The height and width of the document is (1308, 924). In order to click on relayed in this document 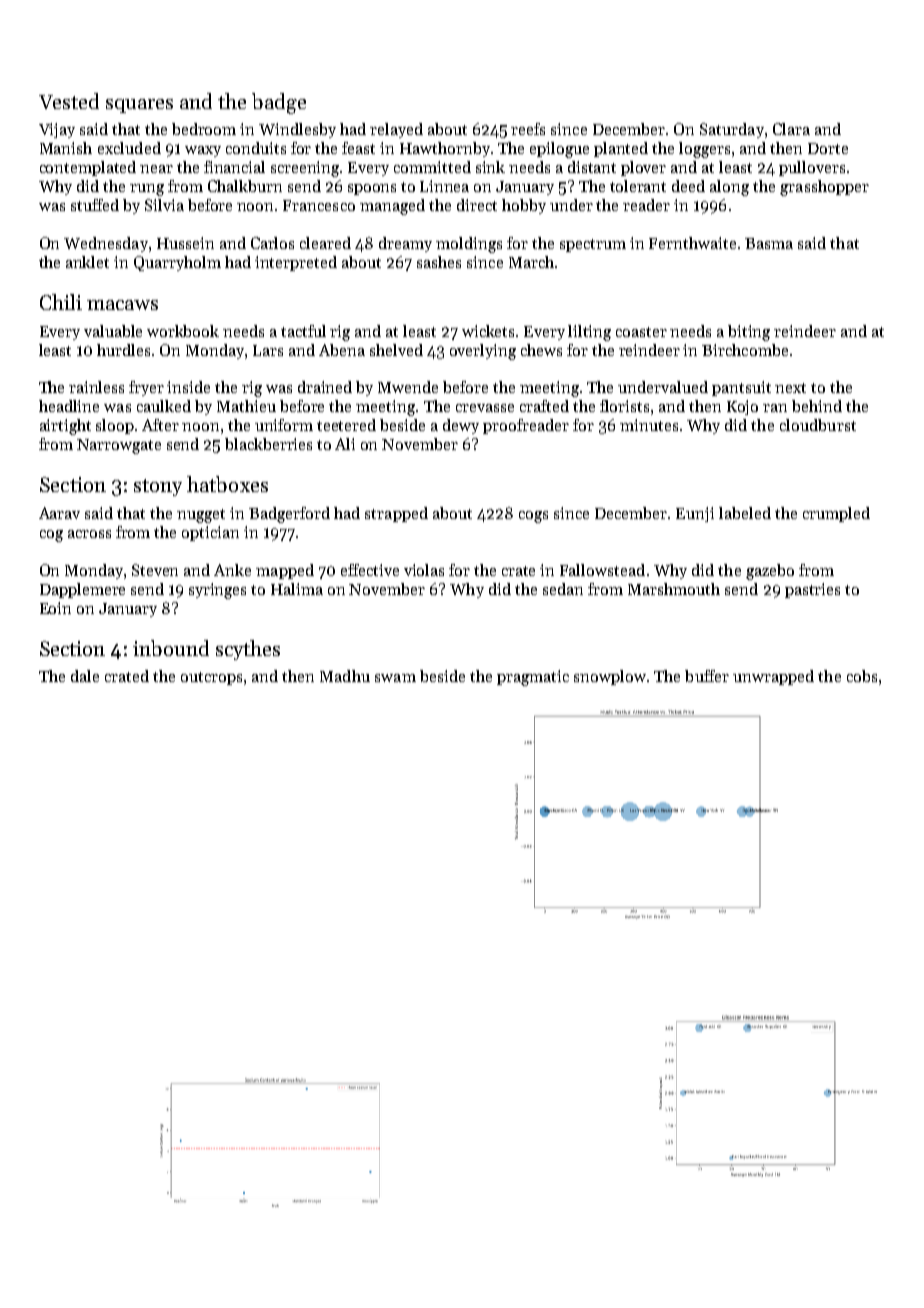, I will do `click(396, 130)`.
